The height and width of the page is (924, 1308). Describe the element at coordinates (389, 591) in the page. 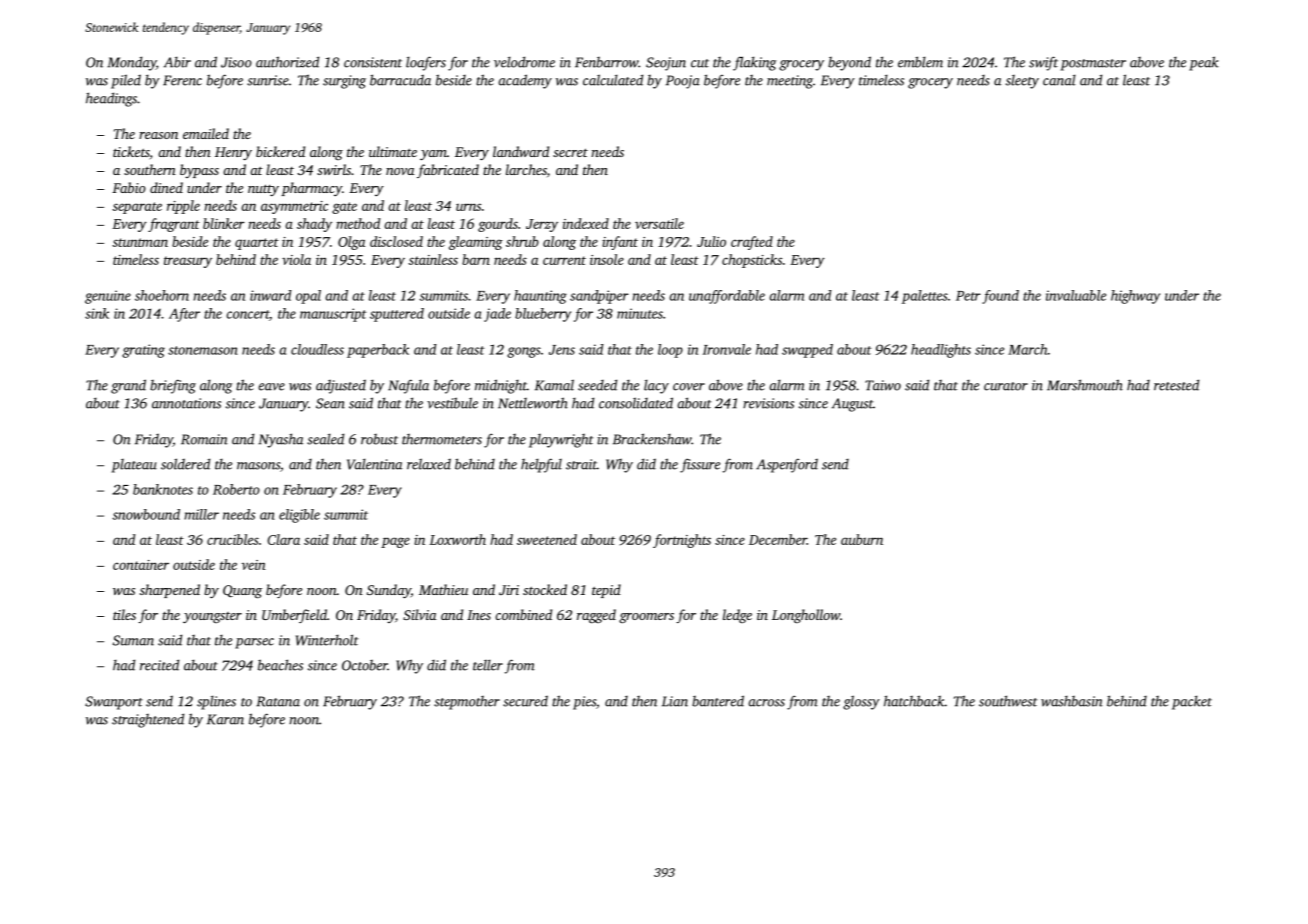

I see `Sunday` at that location.
